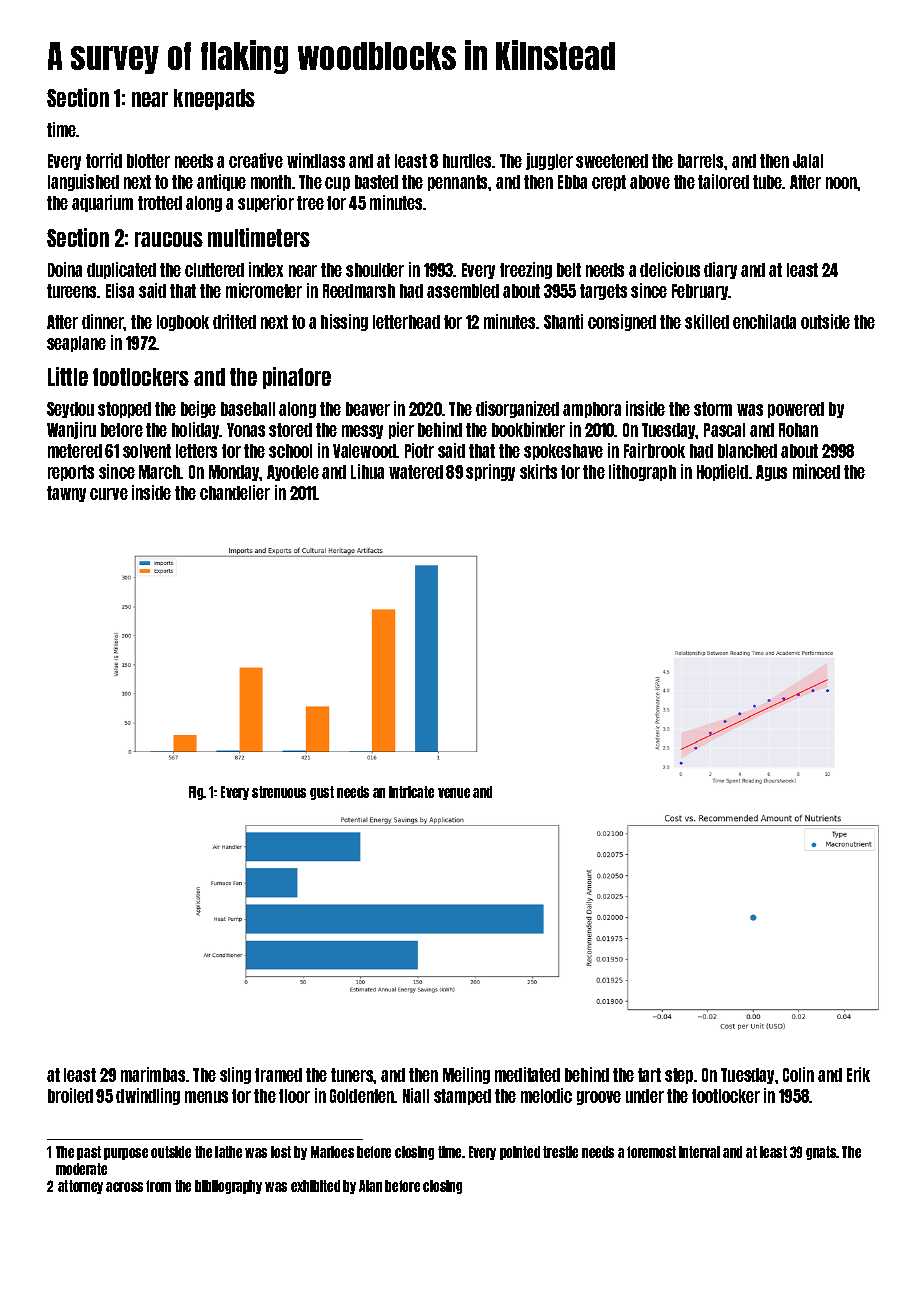 The width and height of the screenshot is (924, 1308). What do you see at coordinates (650, 182) in the screenshot?
I see `above` at bounding box center [650, 182].
